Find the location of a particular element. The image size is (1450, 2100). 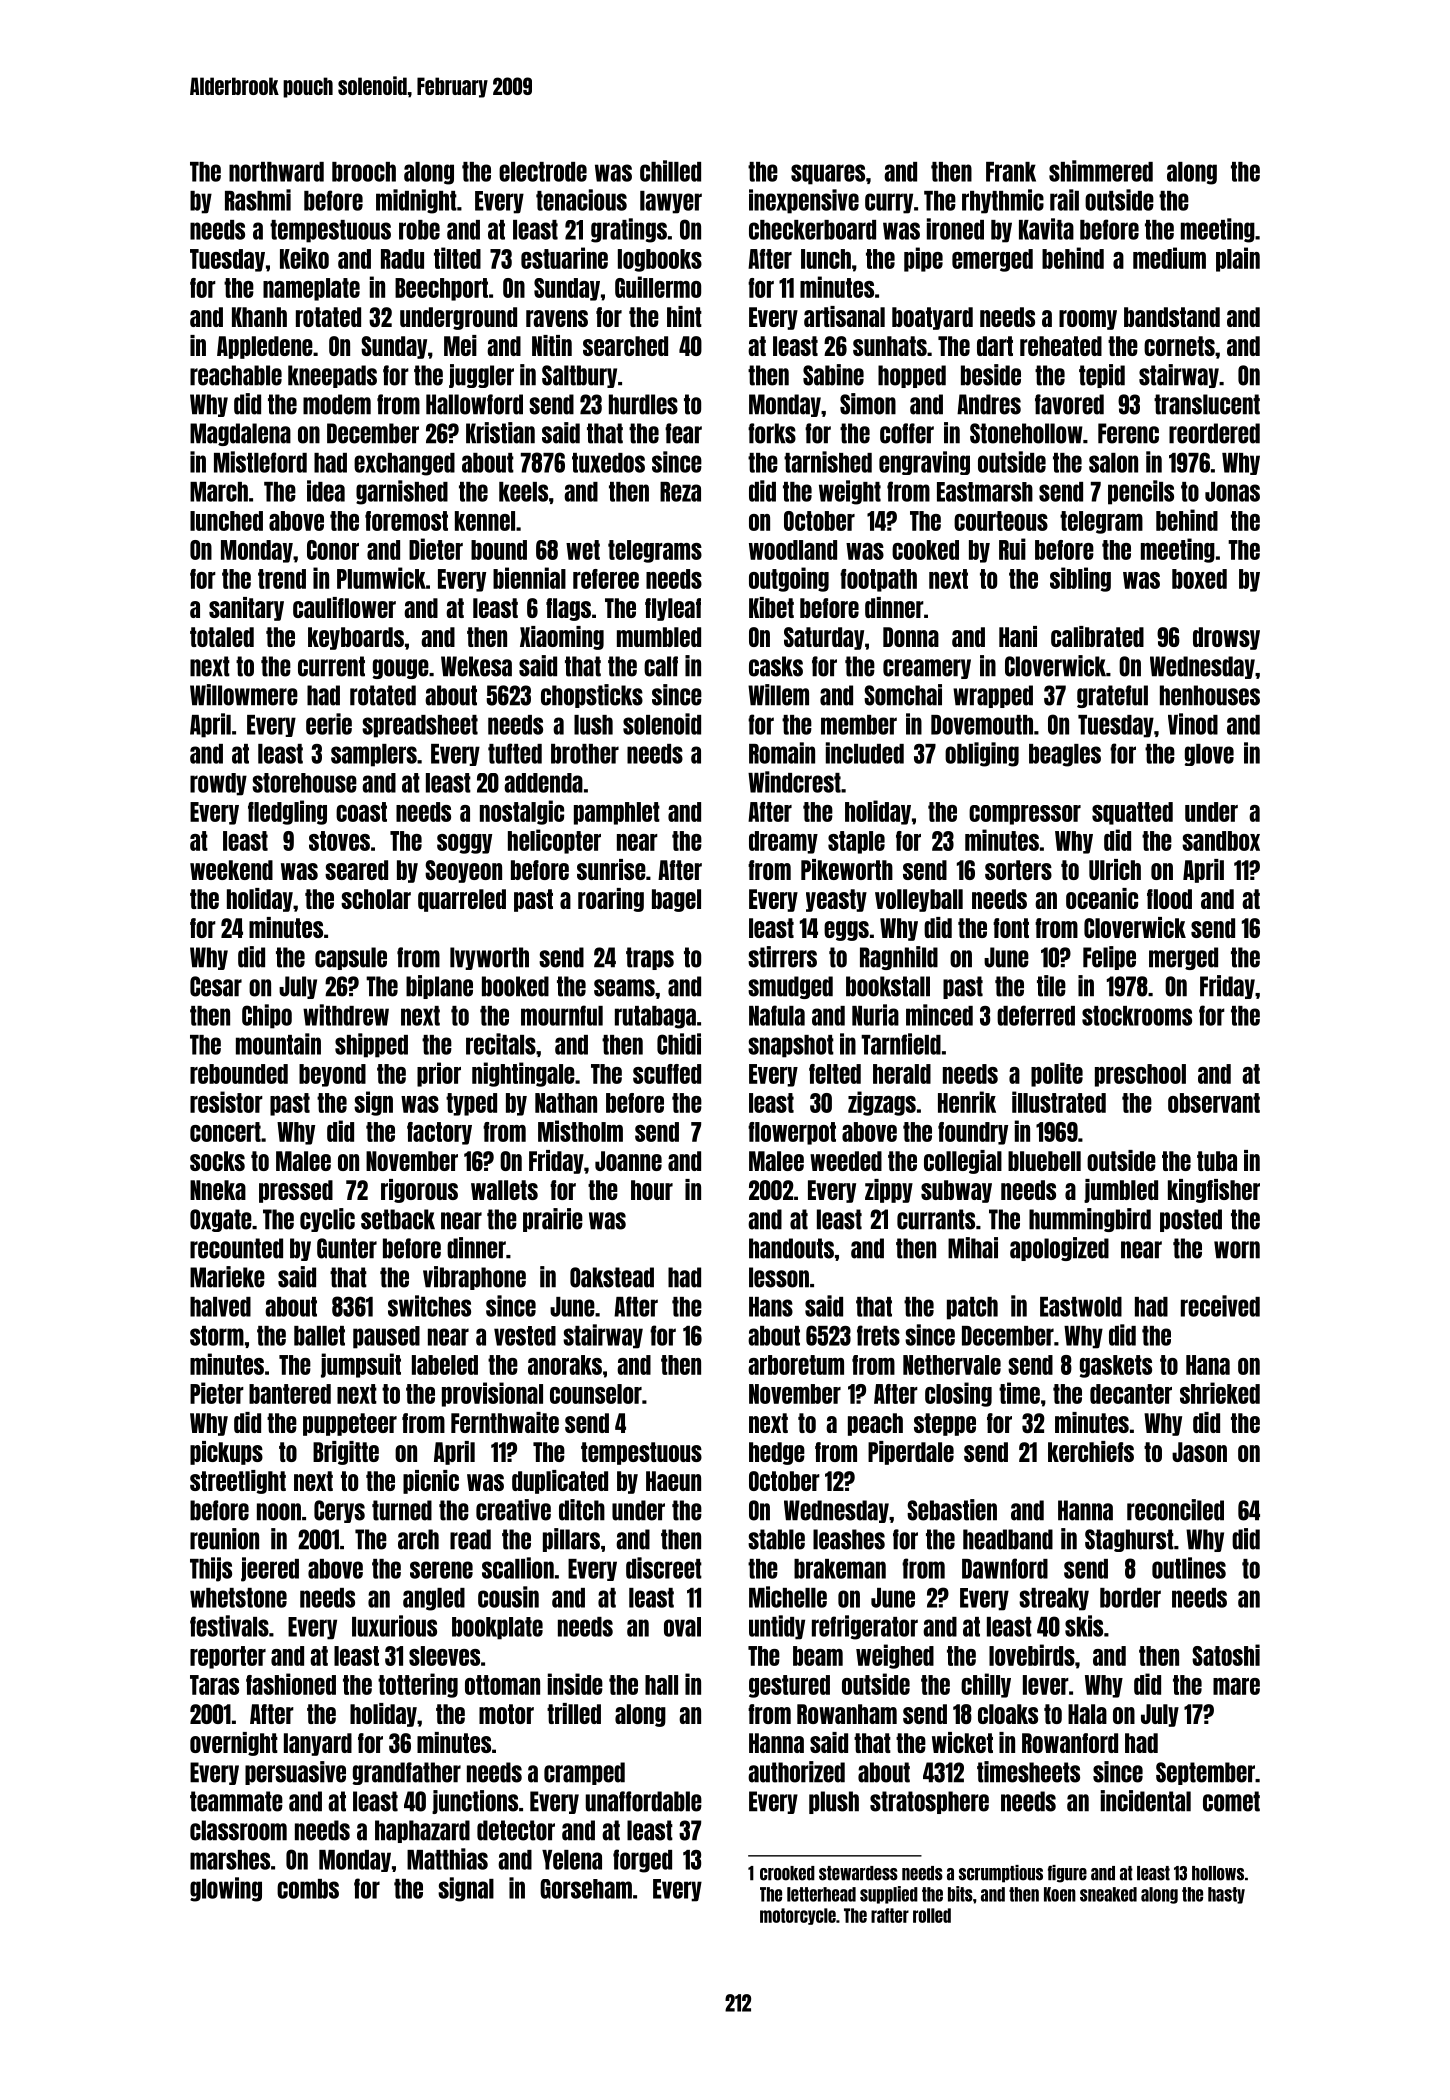

weekend is located at coordinates (231, 870).
